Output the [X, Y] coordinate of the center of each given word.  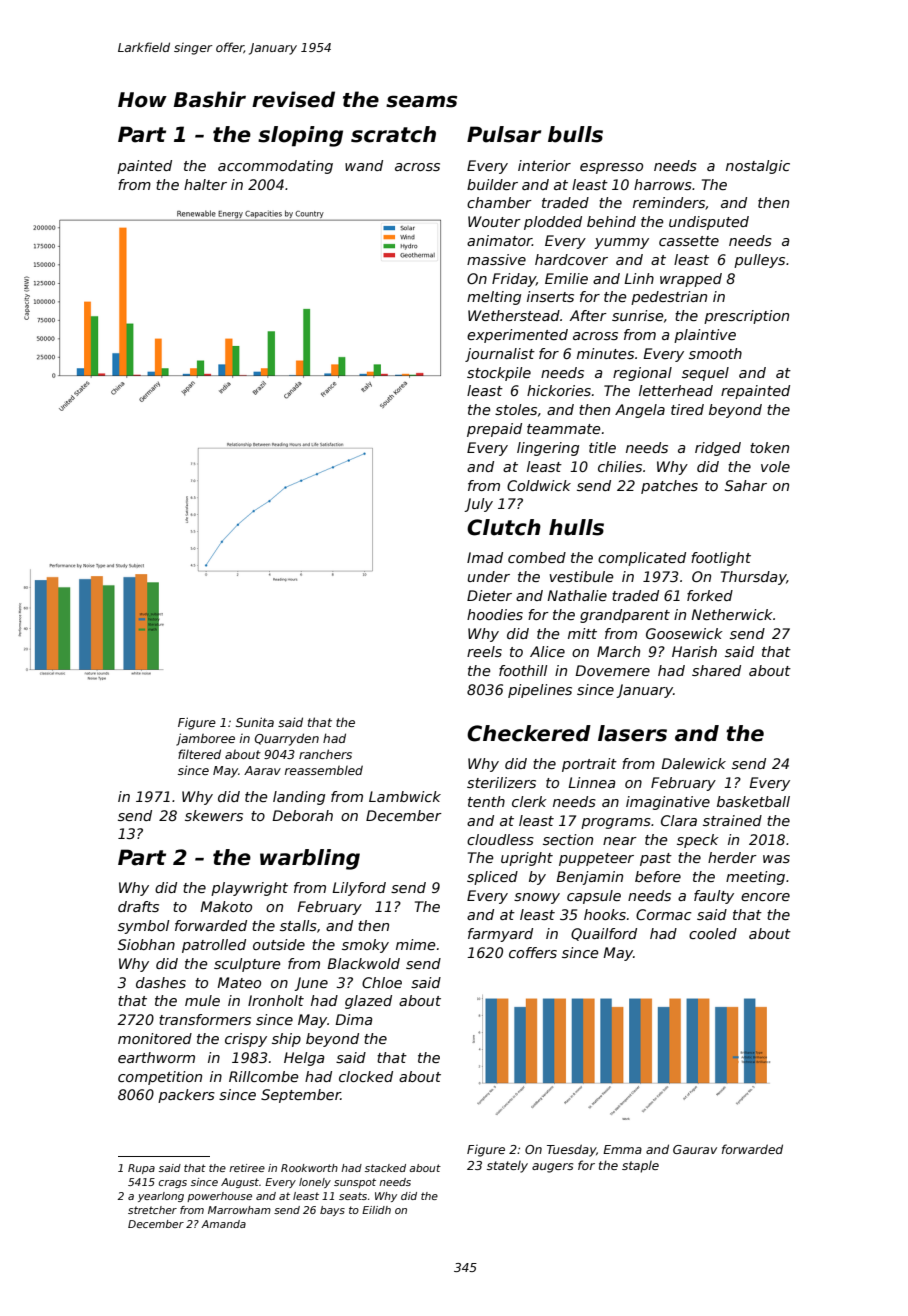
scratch [393, 134]
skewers [214, 815]
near [620, 841]
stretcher [152, 1210]
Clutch [504, 527]
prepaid [494, 430]
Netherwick [732, 614]
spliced [492, 878]
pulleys [759, 261]
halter [205, 184]
